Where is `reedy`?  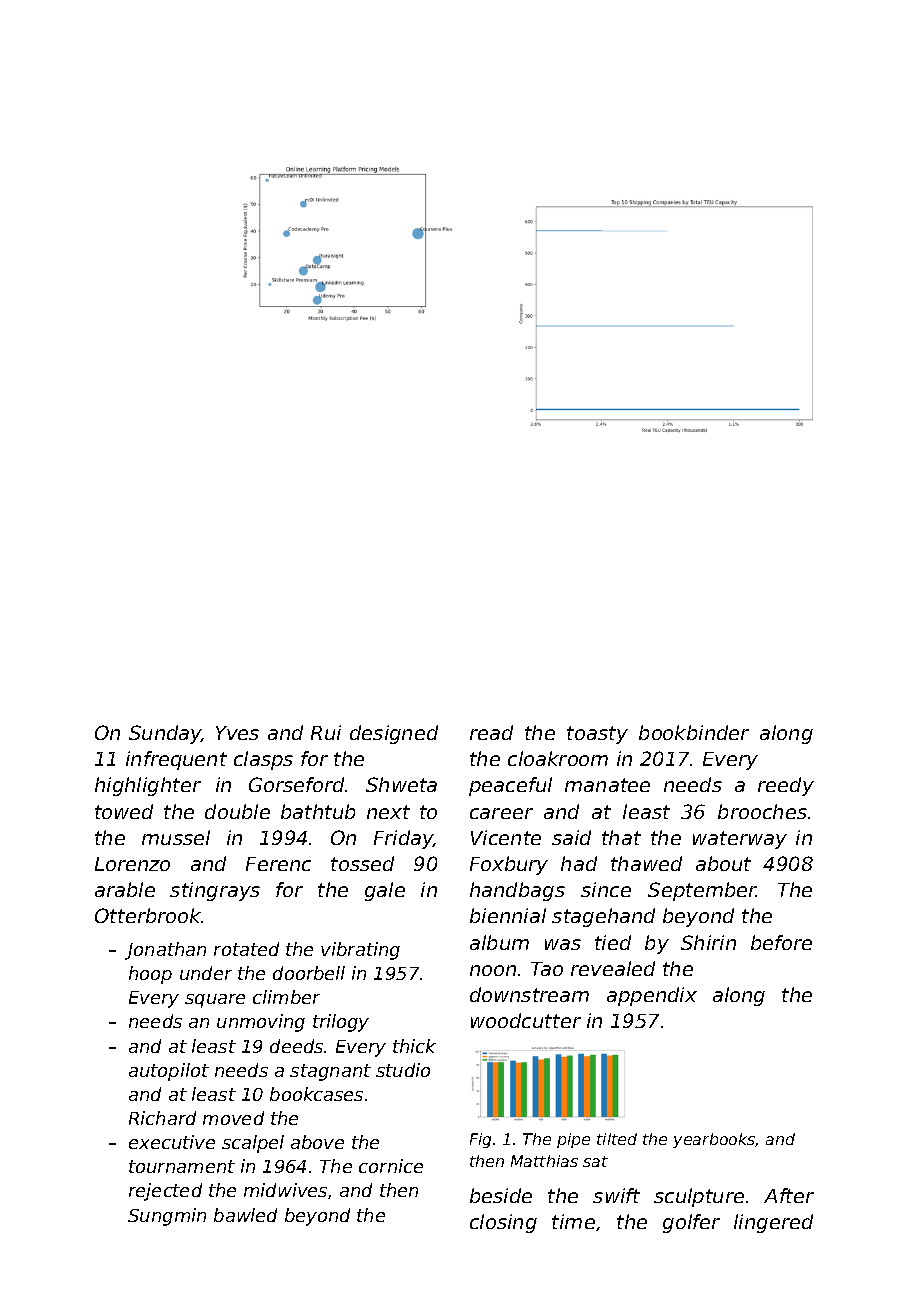 reedy is located at coordinates (786, 786).
